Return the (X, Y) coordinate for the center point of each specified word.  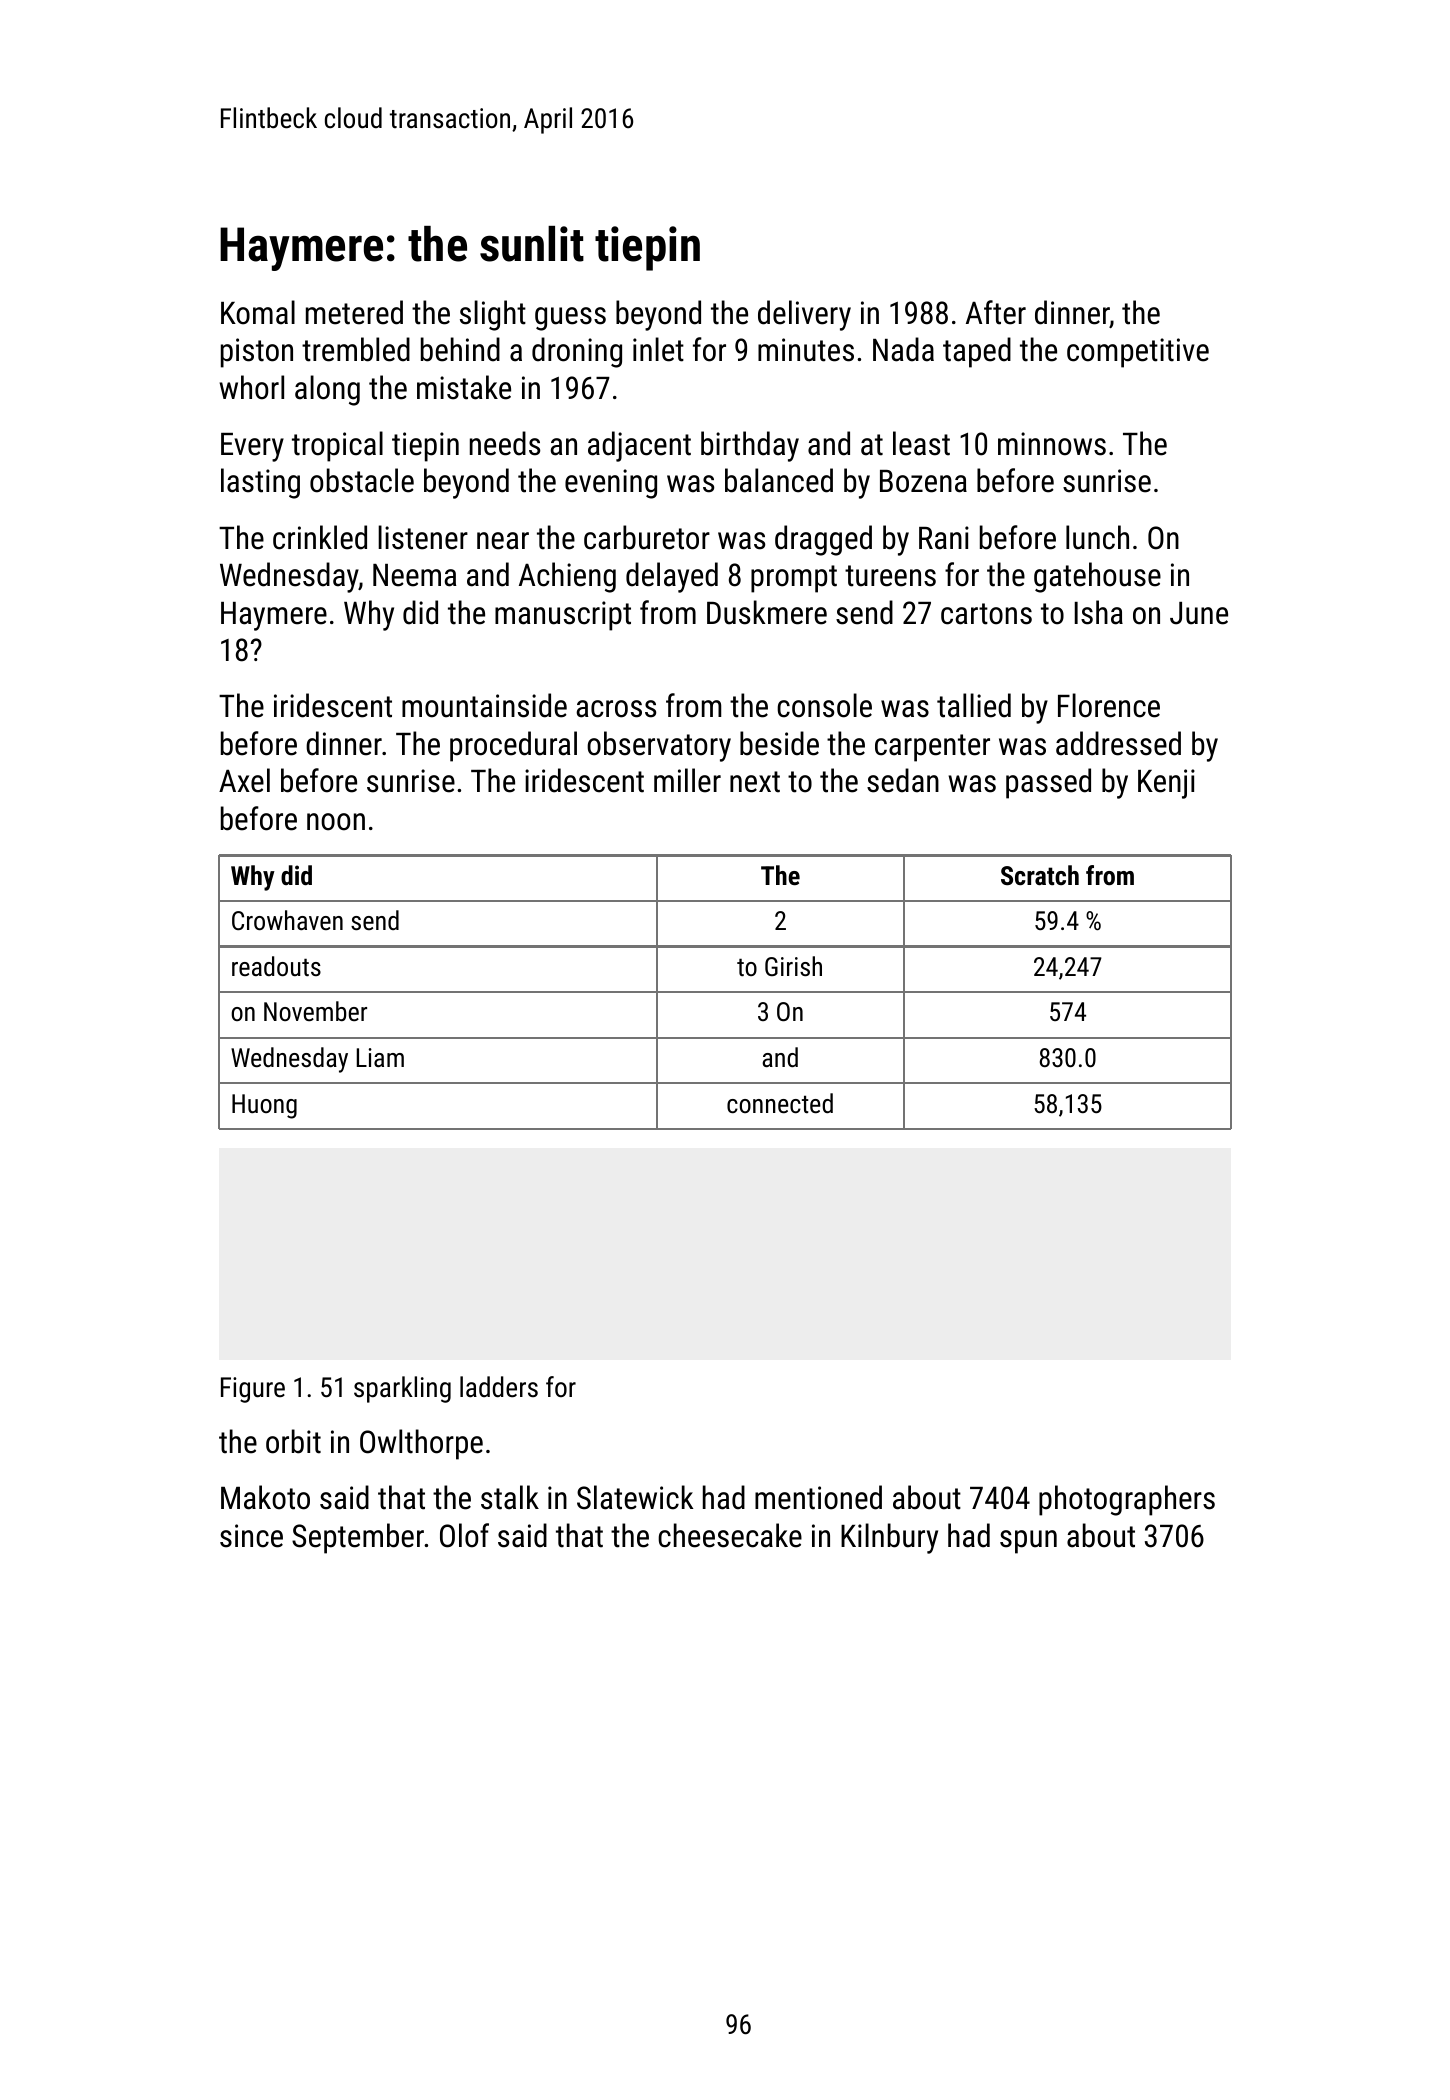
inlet (658, 349)
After (996, 312)
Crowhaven (287, 920)
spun (1028, 1542)
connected (780, 1103)
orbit (293, 1441)
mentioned (818, 1497)
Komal (258, 312)
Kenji (1166, 784)
